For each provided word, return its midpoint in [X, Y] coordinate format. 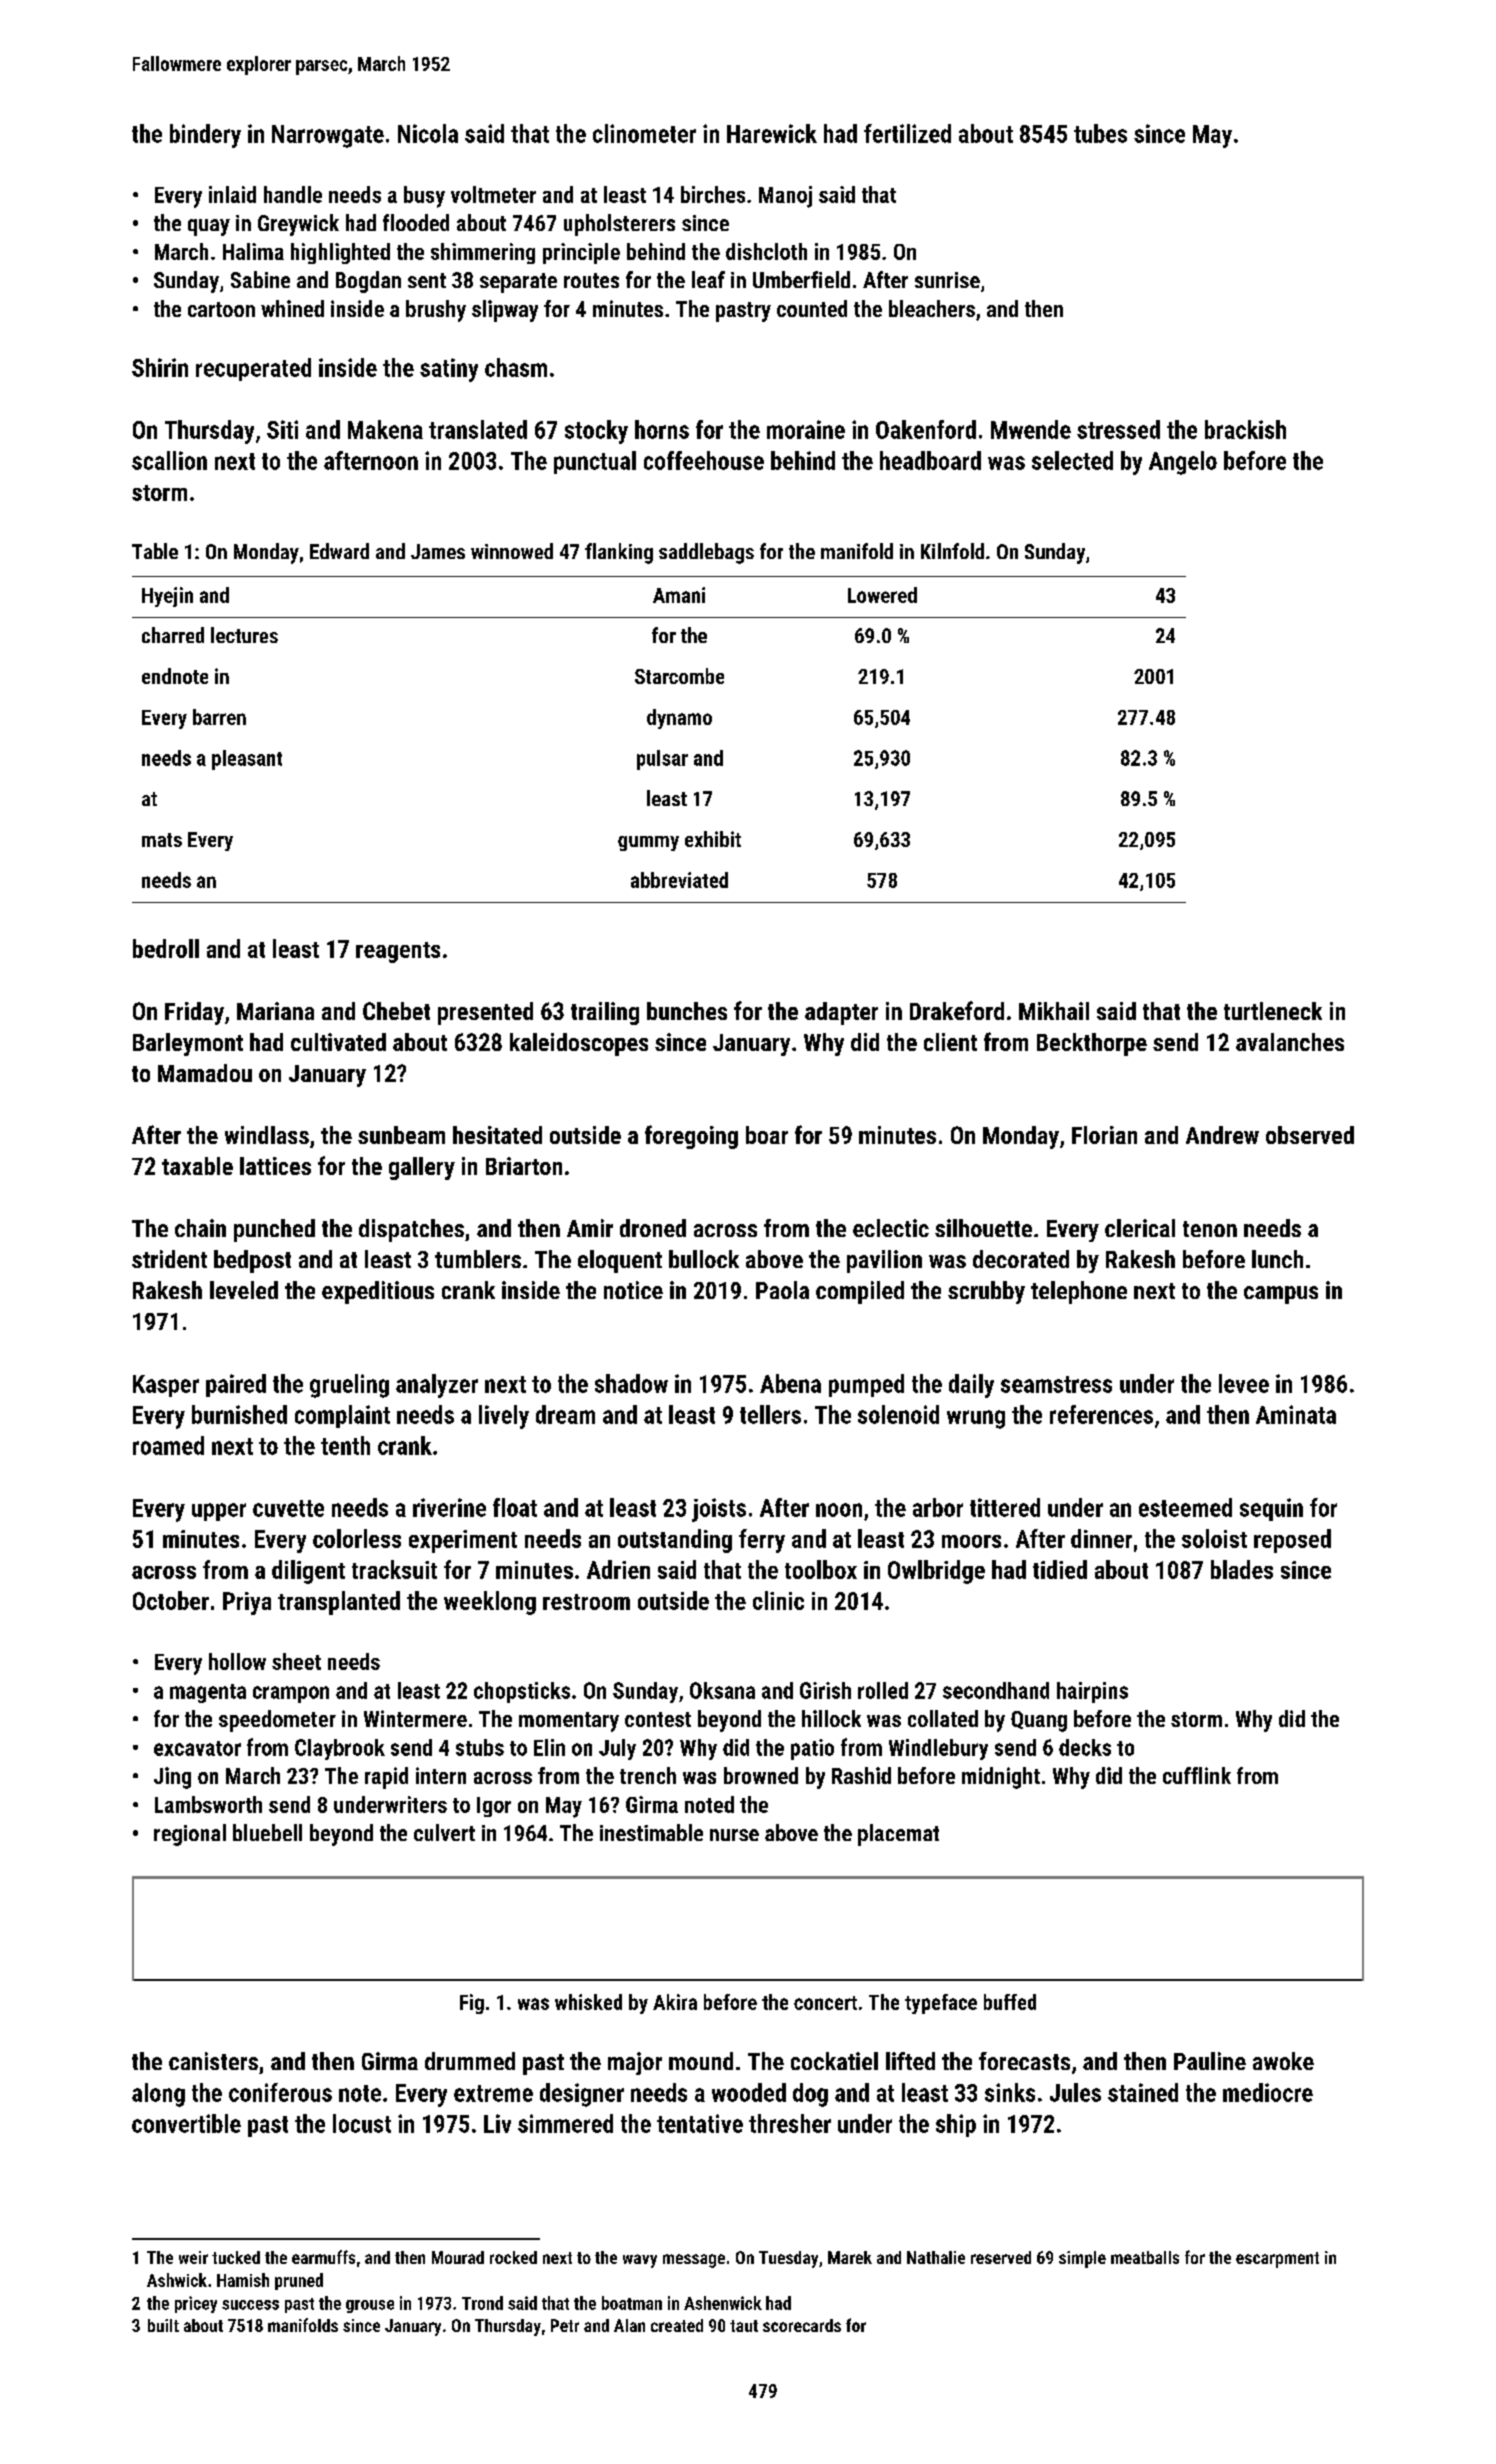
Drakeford [957, 1010]
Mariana [275, 1011]
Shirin [160, 367]
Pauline [1210, 2061]
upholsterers [619, 225]
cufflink [1197, 1775]
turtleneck [1273, 1011]
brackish [1245, 429]
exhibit [713, 839]
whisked [588, 2002]
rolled [883, 1690]
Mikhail [1054, 1011]
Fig [472, 2004]
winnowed [512, 551]
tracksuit [394, 1569]
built [163, 2325]
